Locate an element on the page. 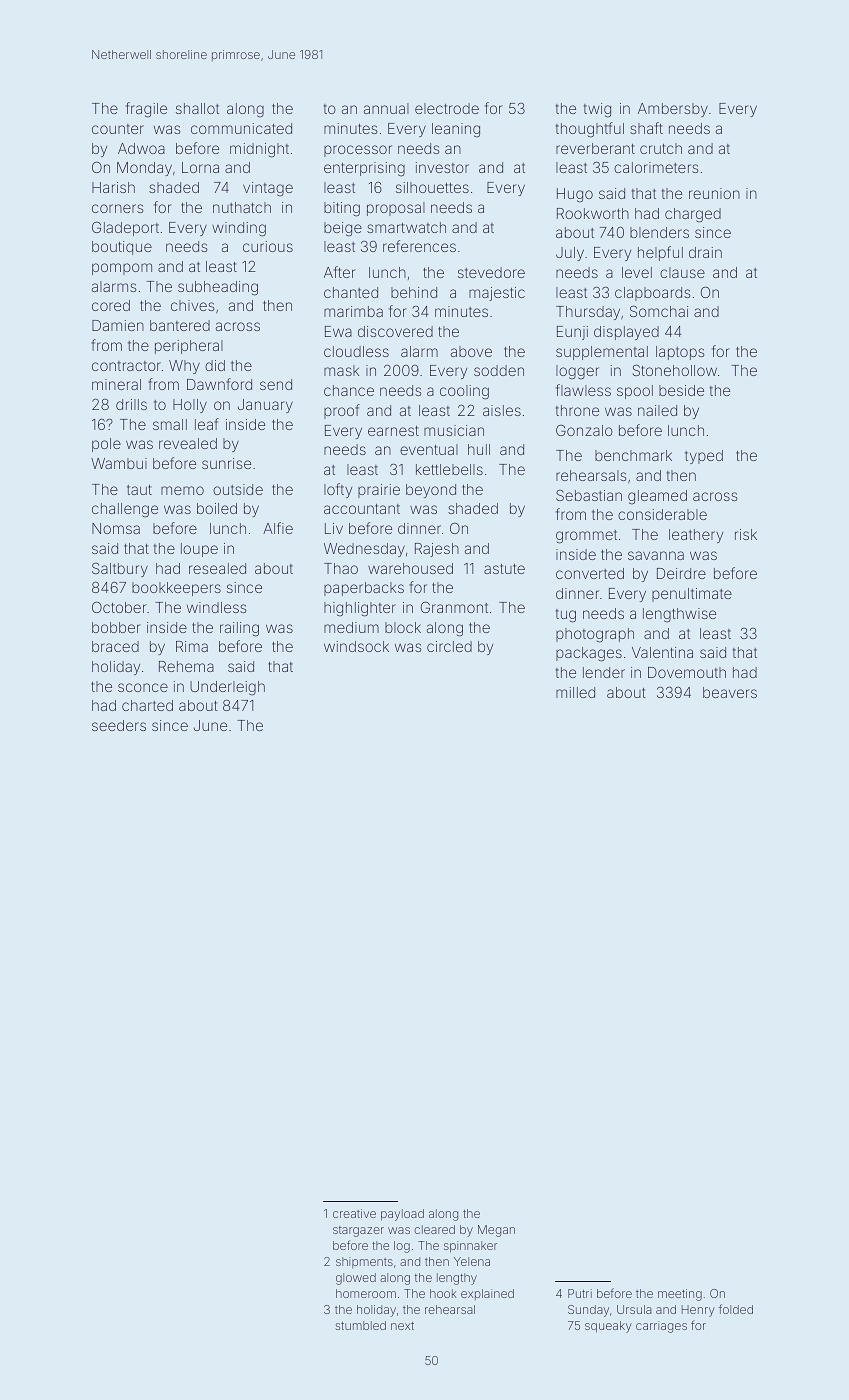 The height and width of the page is (1400, 849). glowed is located at coordinates (356, 1279).
